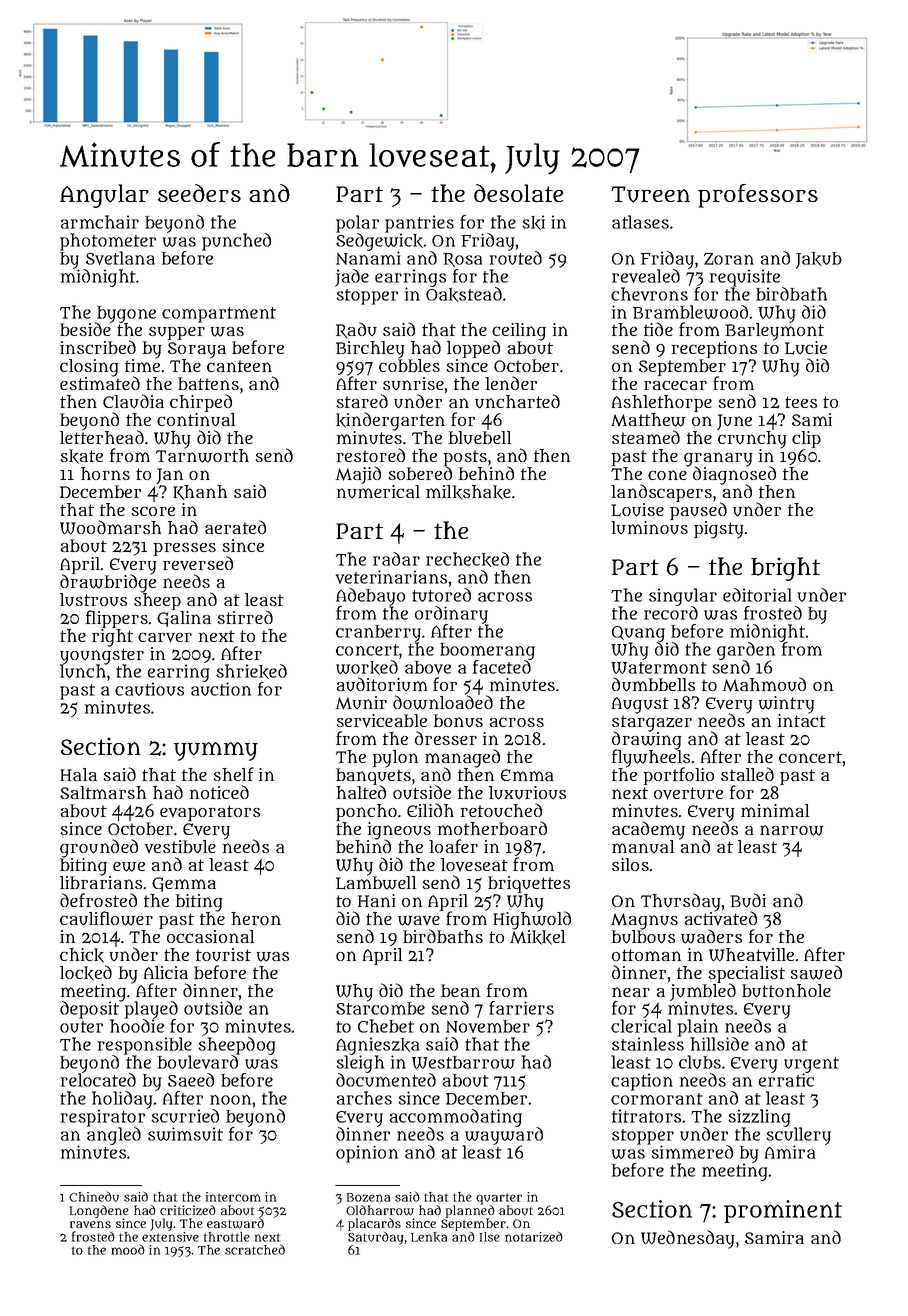  What do you see at coordinates (382, 721) in the screenshot?
I see `serviceable` at bounding box center [382, 721].
